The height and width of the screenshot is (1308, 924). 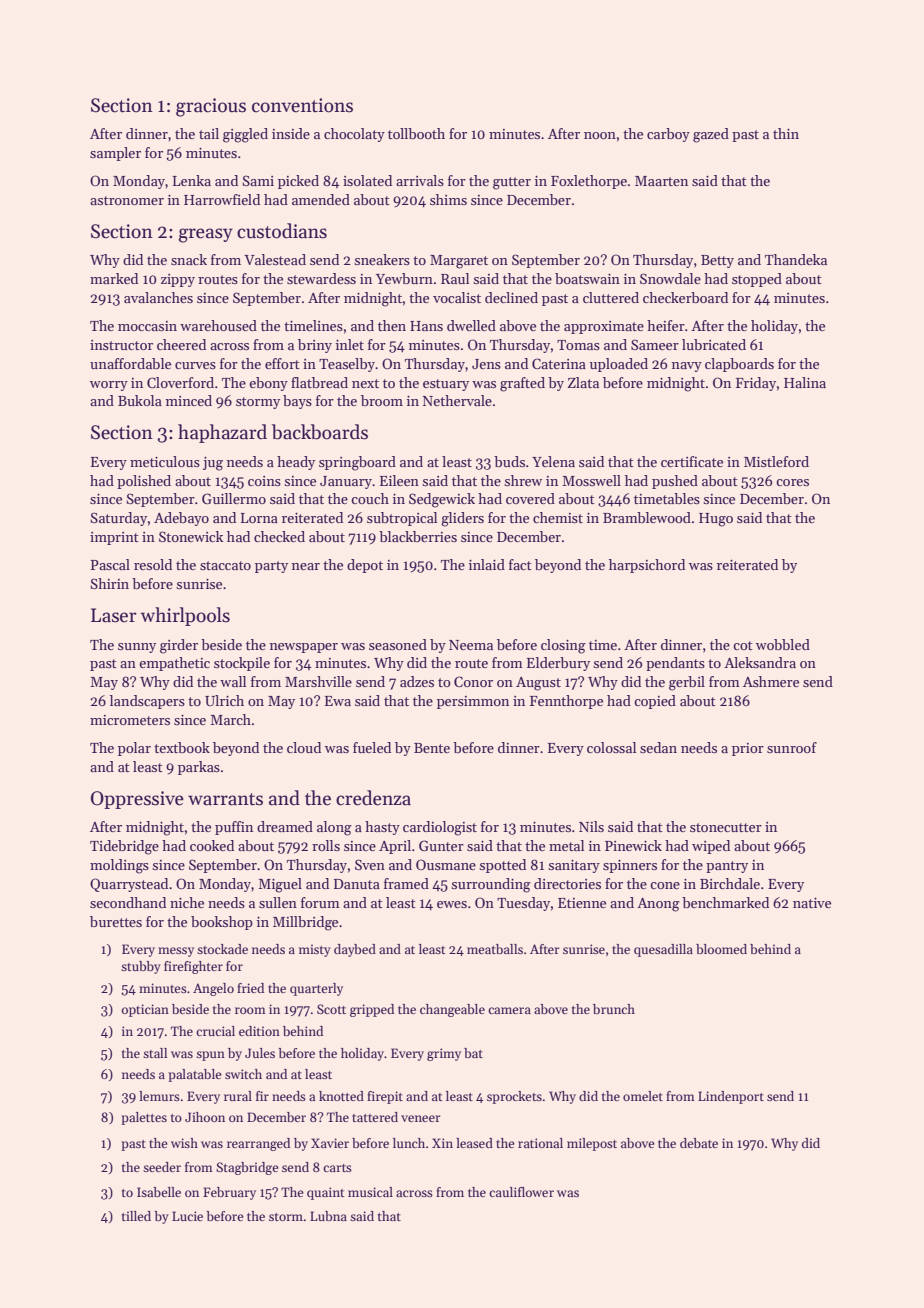 What do you see at coordinates (416, 133) in the screenshot?
I see `tollbooth` at bounding box center [416, 133].
